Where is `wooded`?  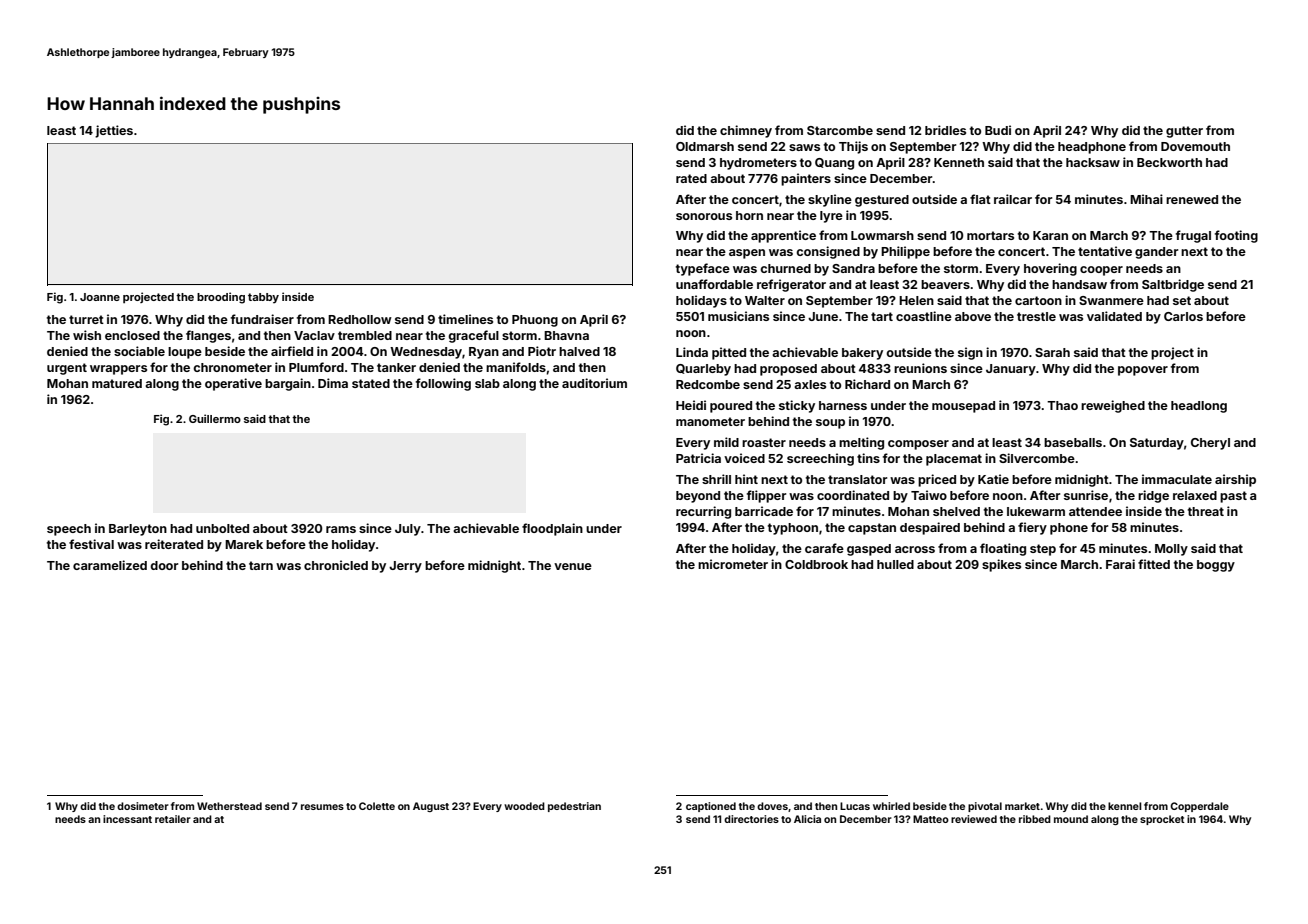
wooded is located at coordinates (524, 806).
